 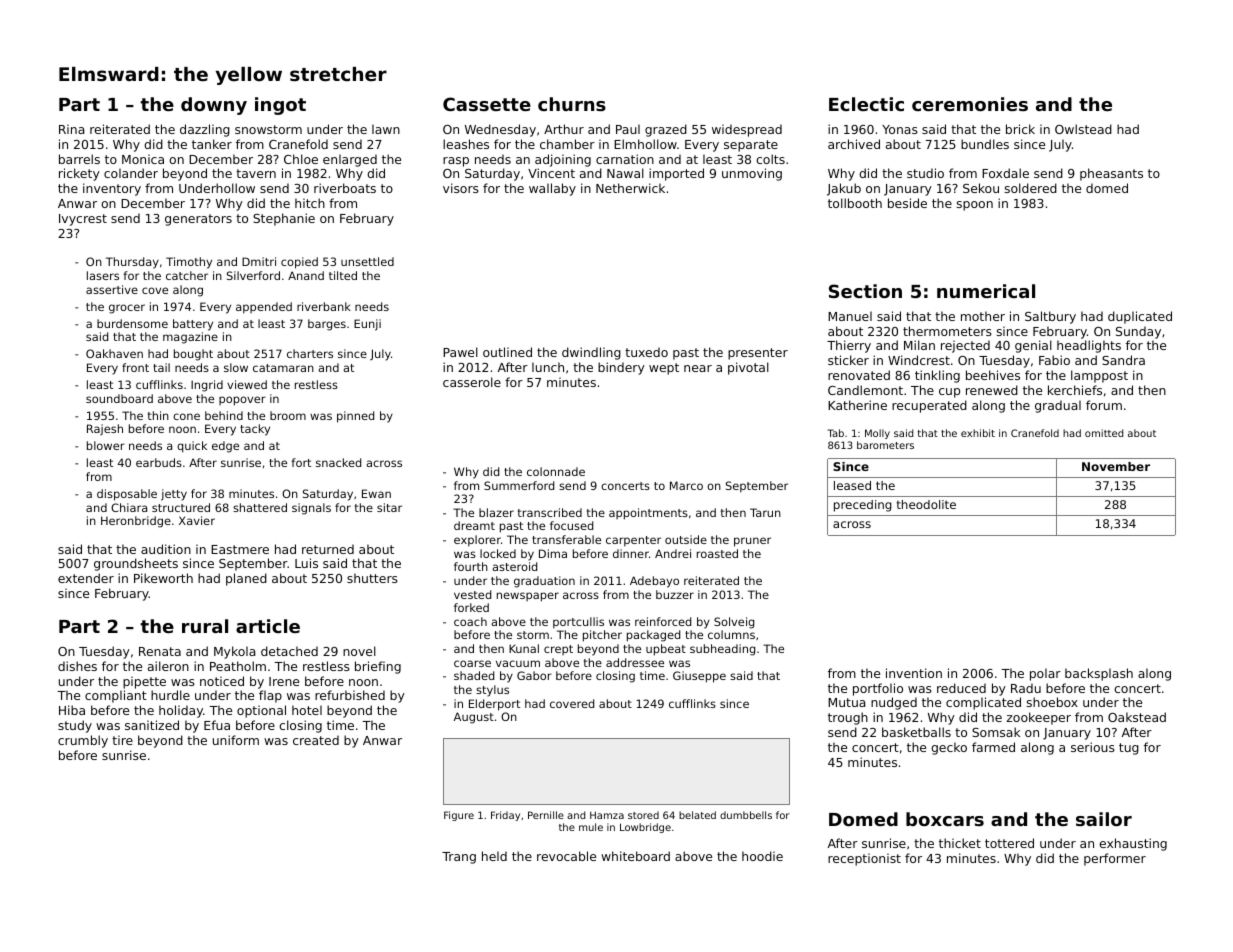 I want to click on tuxedo, so click(x=646, y=352).
